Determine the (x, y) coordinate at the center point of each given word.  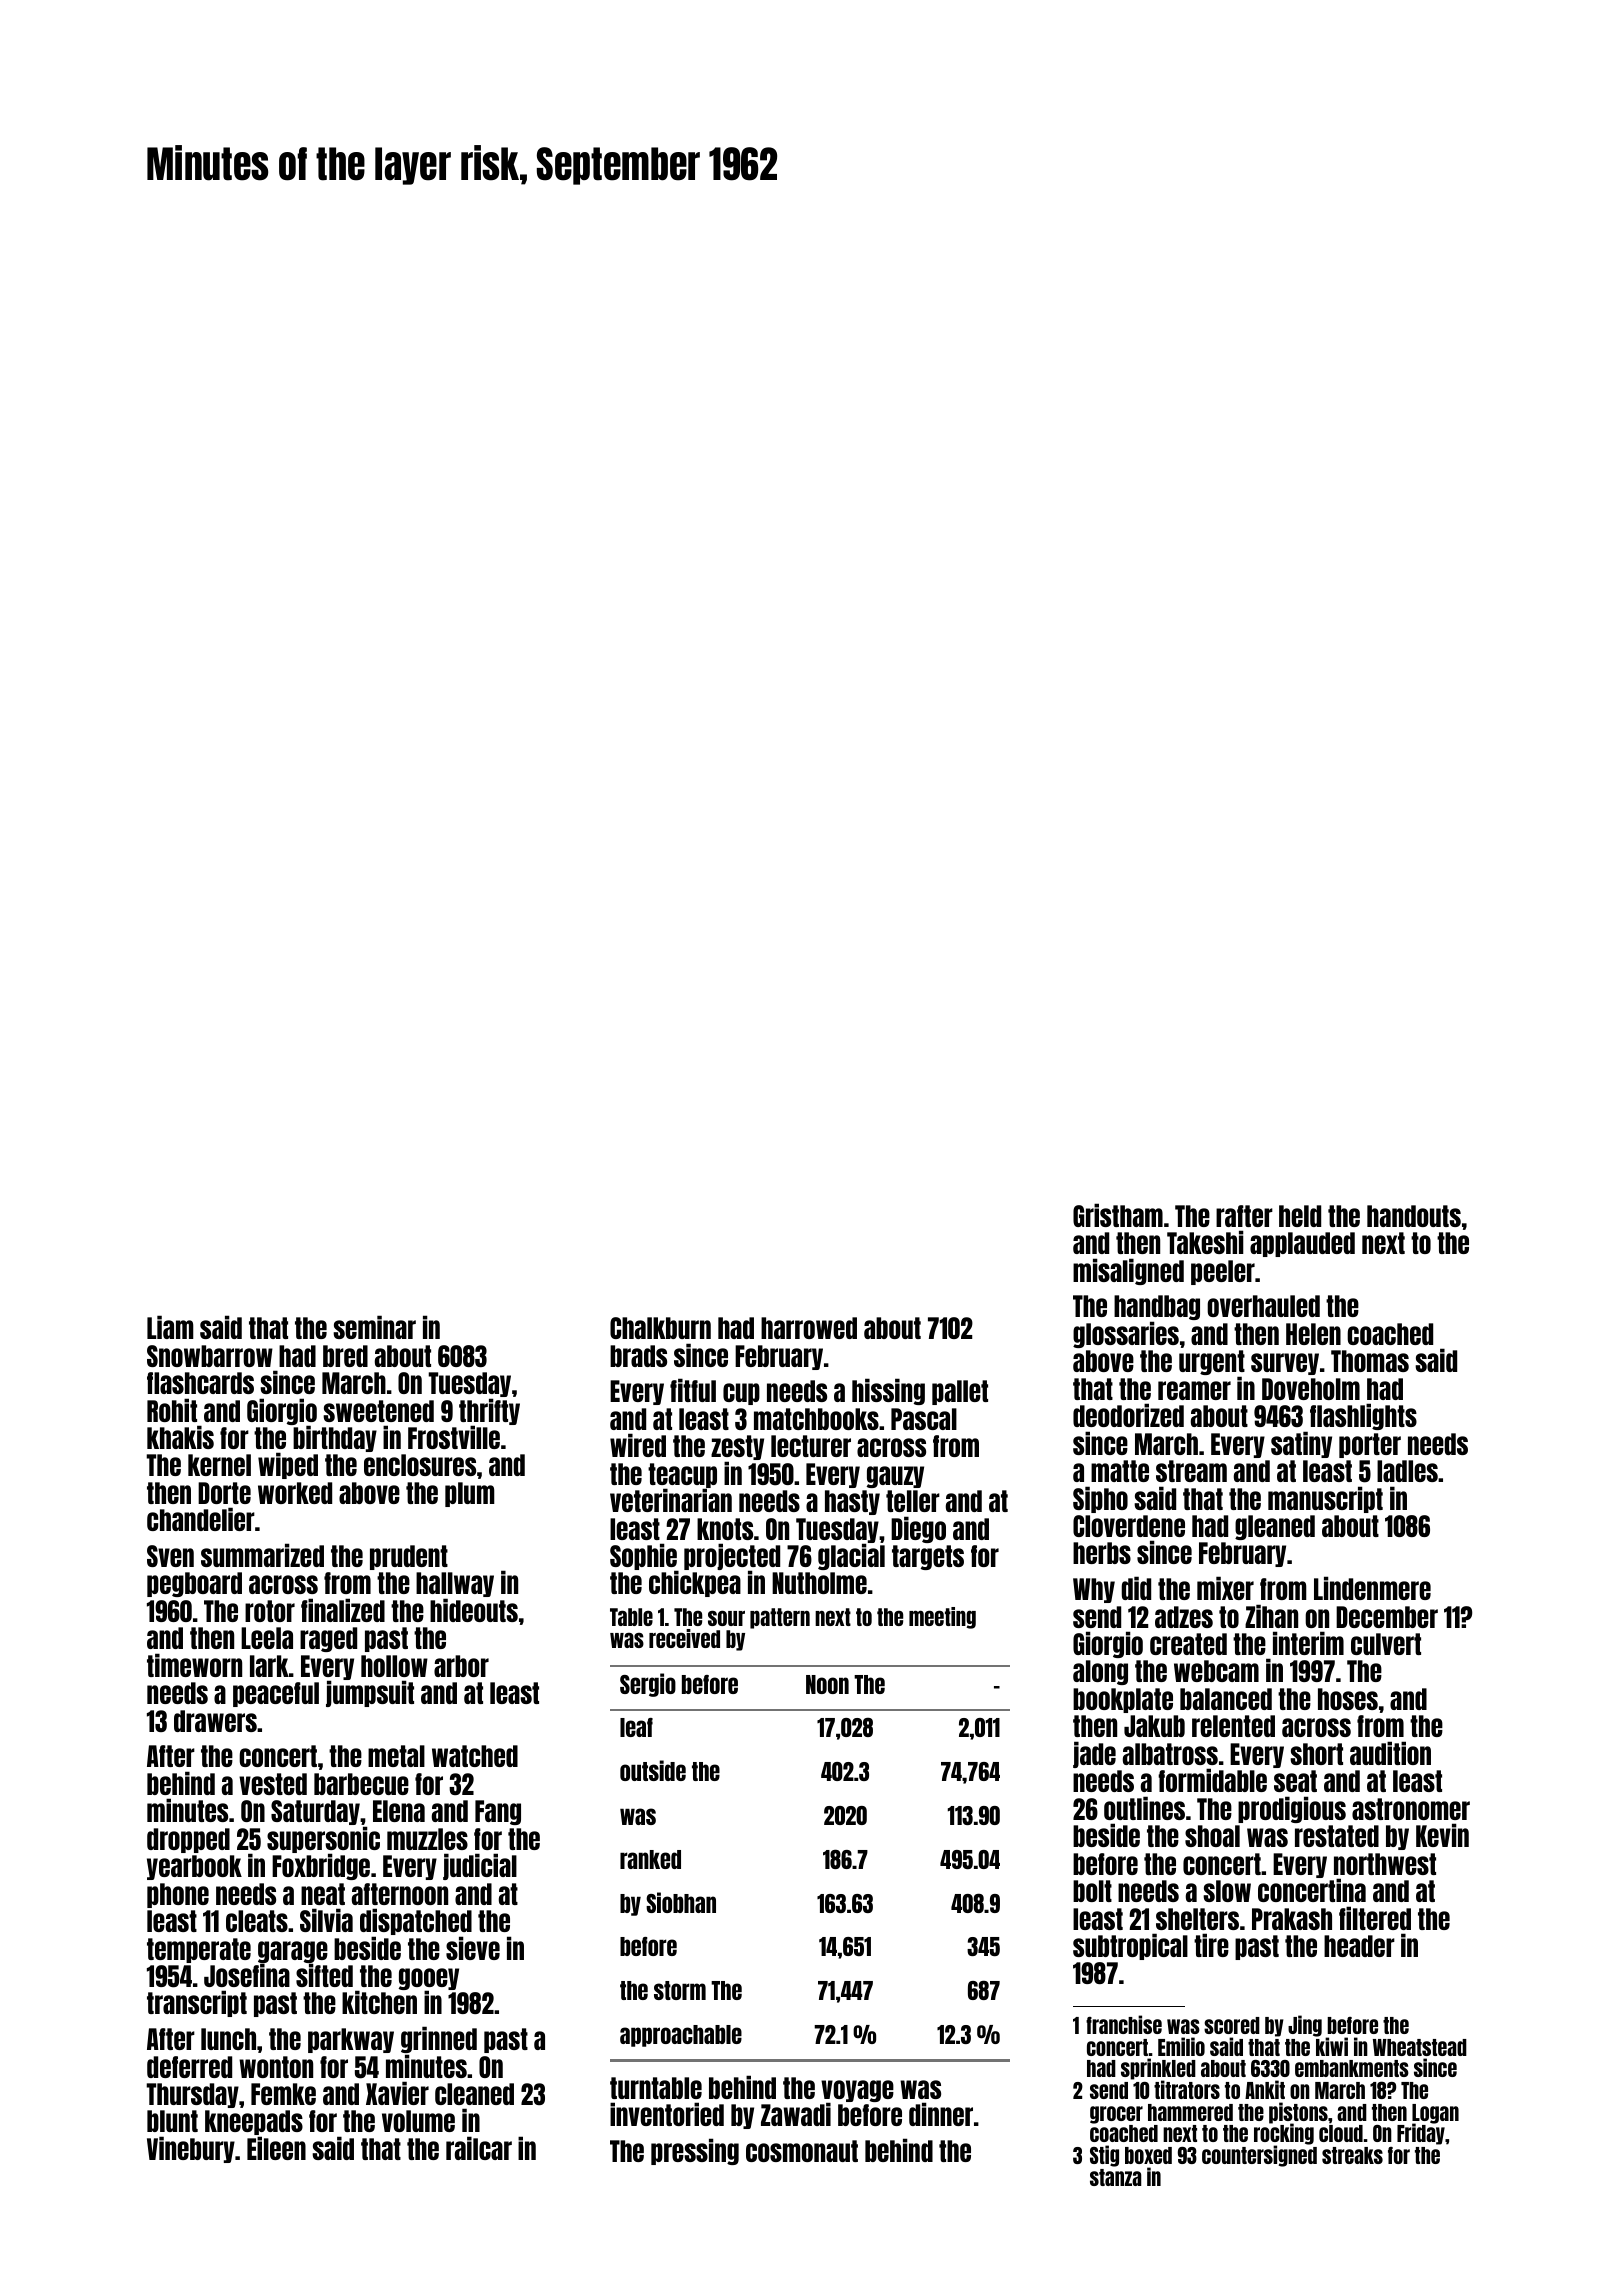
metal (396, 1756)
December (1387, 1617)
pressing (695, 2151)
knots (725, 1529)
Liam (170, 1327)
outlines (1144, 1808)
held (1300, 1216)
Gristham (1118, 1215)
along (1100, 1672)
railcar (479, 2148)
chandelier (201, 1519)
